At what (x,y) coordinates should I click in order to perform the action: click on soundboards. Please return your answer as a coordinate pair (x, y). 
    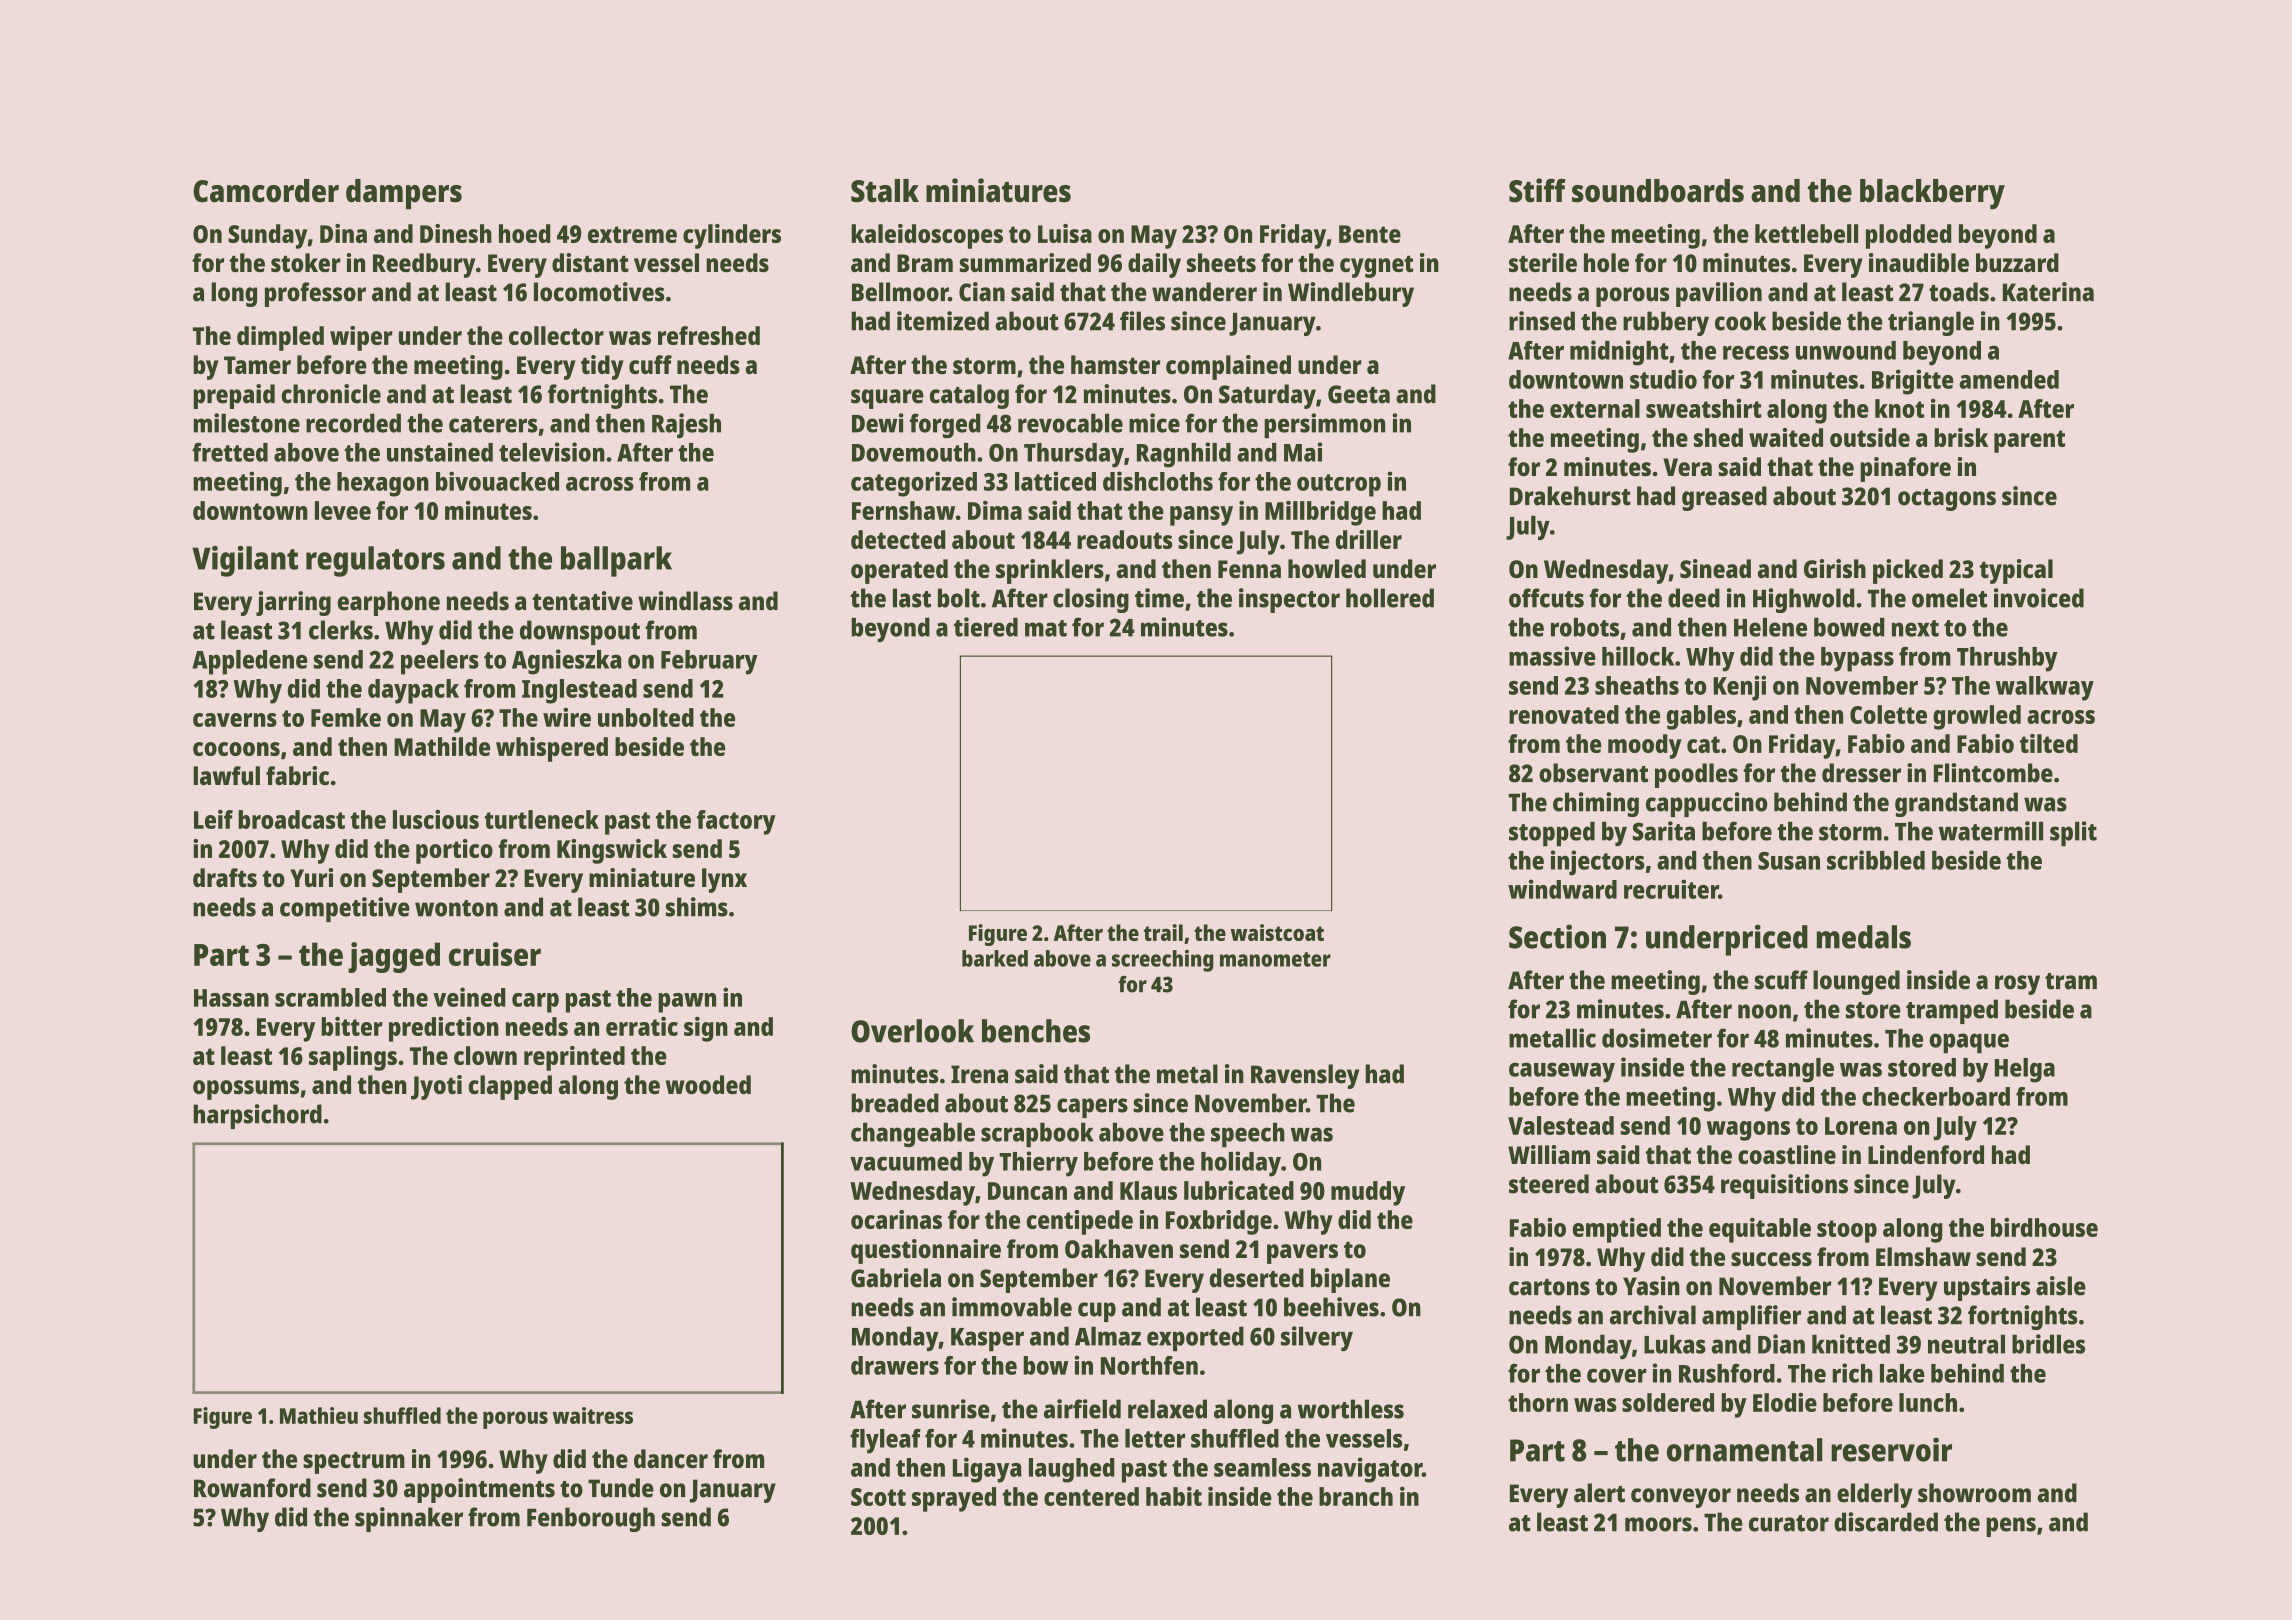
    Looking at the image, I should click on (1658, 191).
